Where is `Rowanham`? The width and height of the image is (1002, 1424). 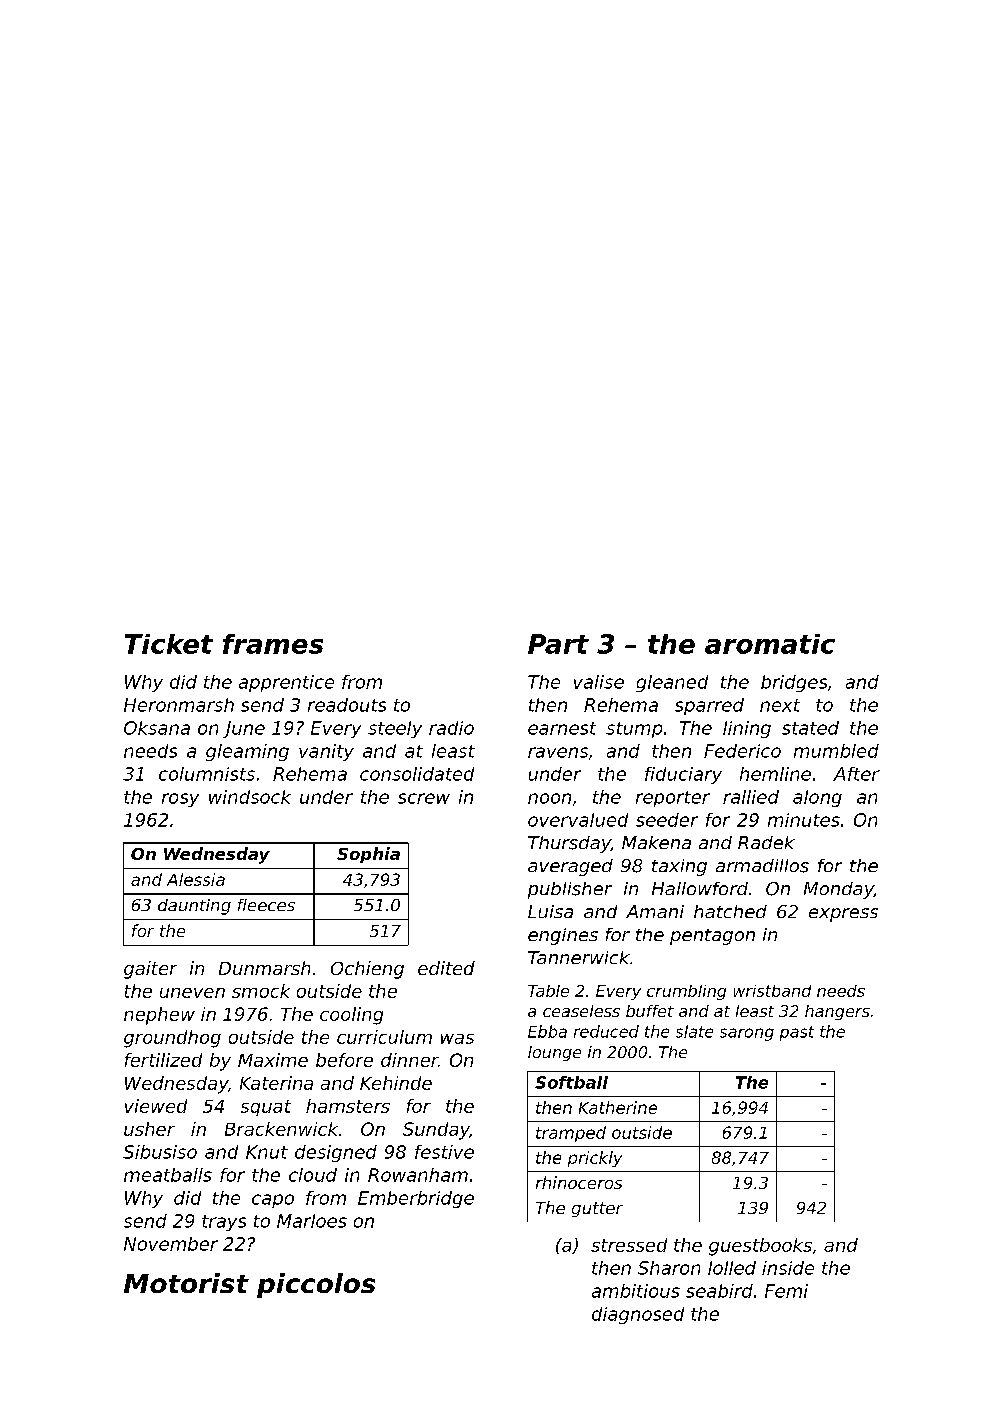 Rowanham is located at coordinates (418, 1175).
